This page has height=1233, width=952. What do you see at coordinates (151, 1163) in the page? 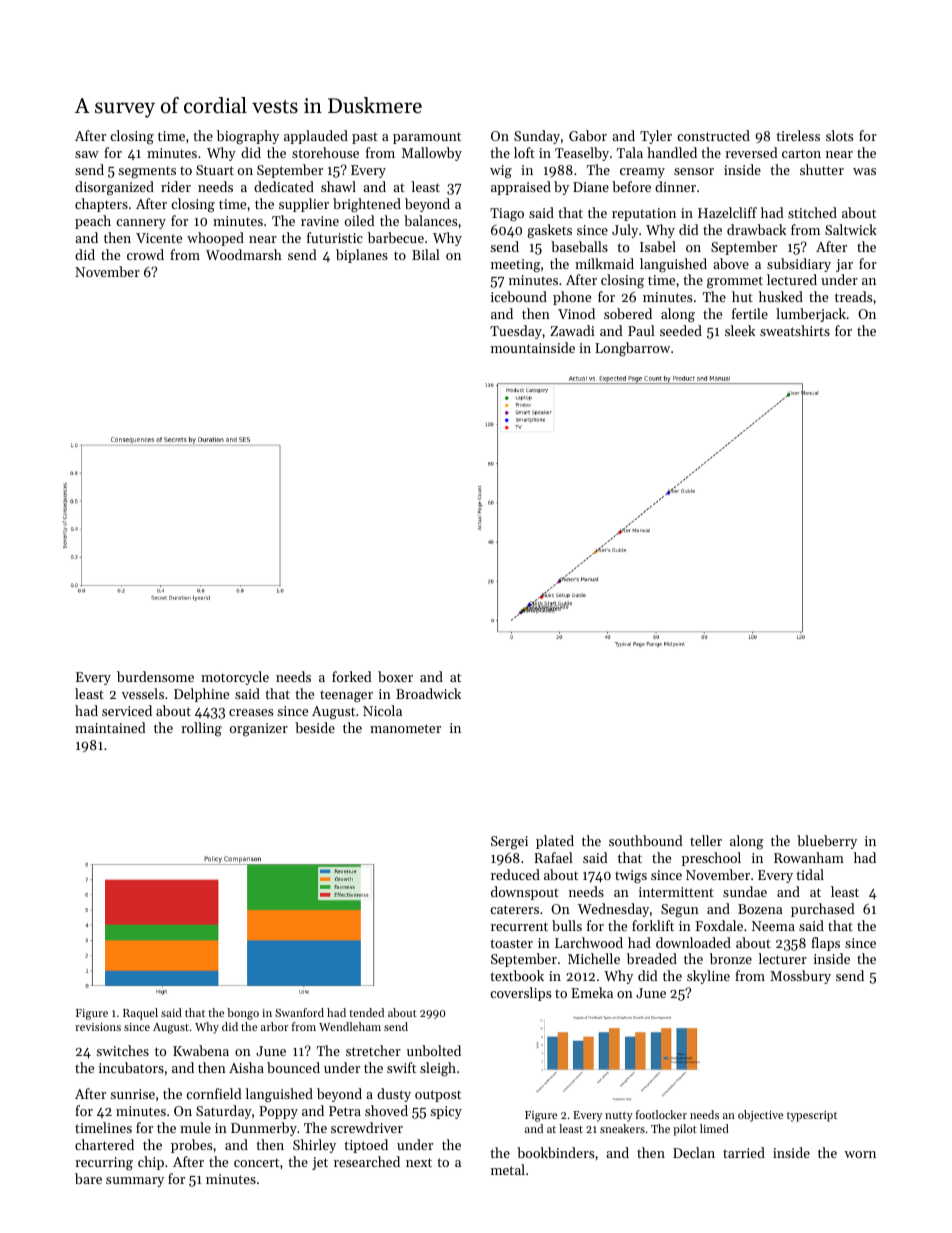
I see `chip` at bounding box center [151, 1163].
